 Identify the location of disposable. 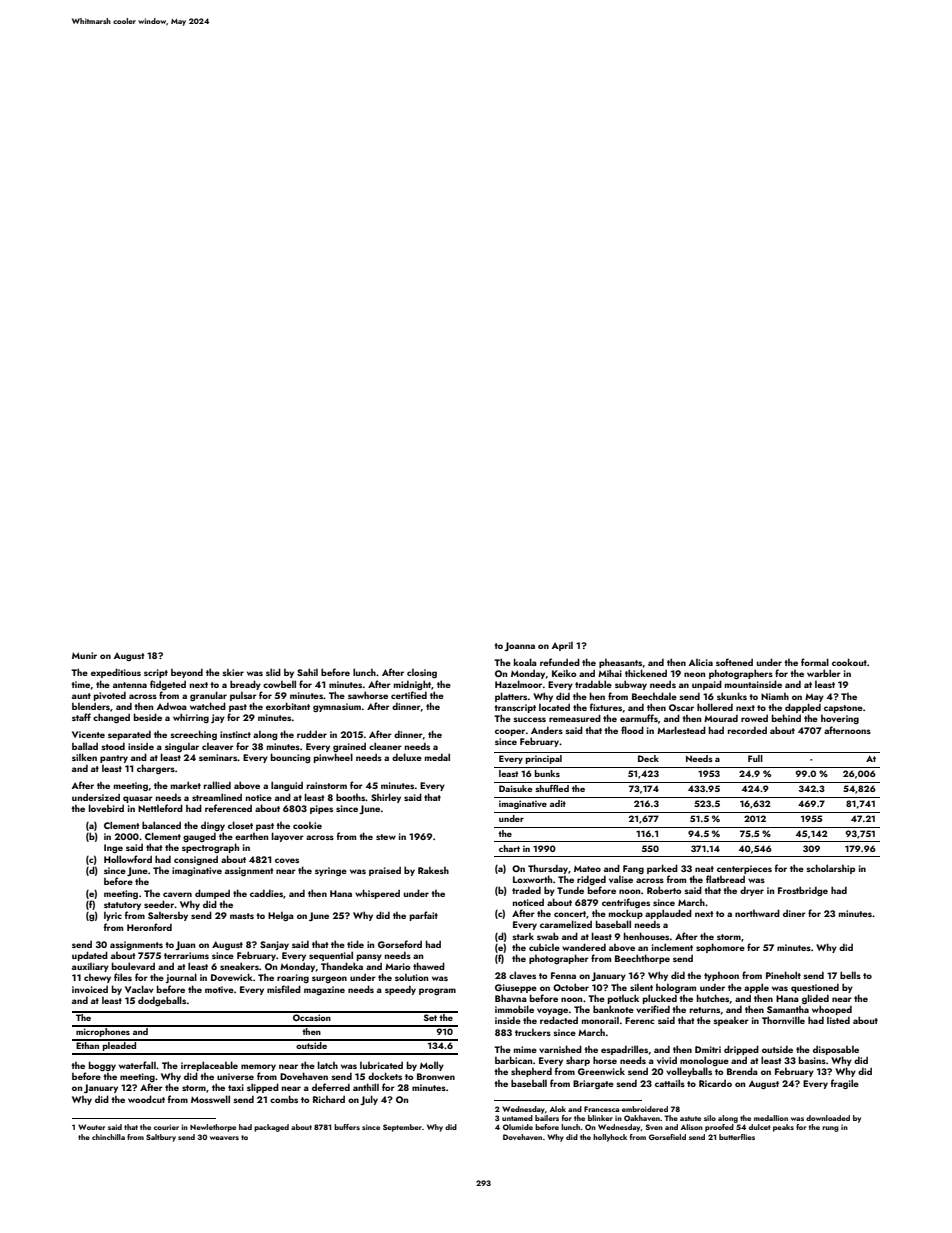
(836, 1050).
